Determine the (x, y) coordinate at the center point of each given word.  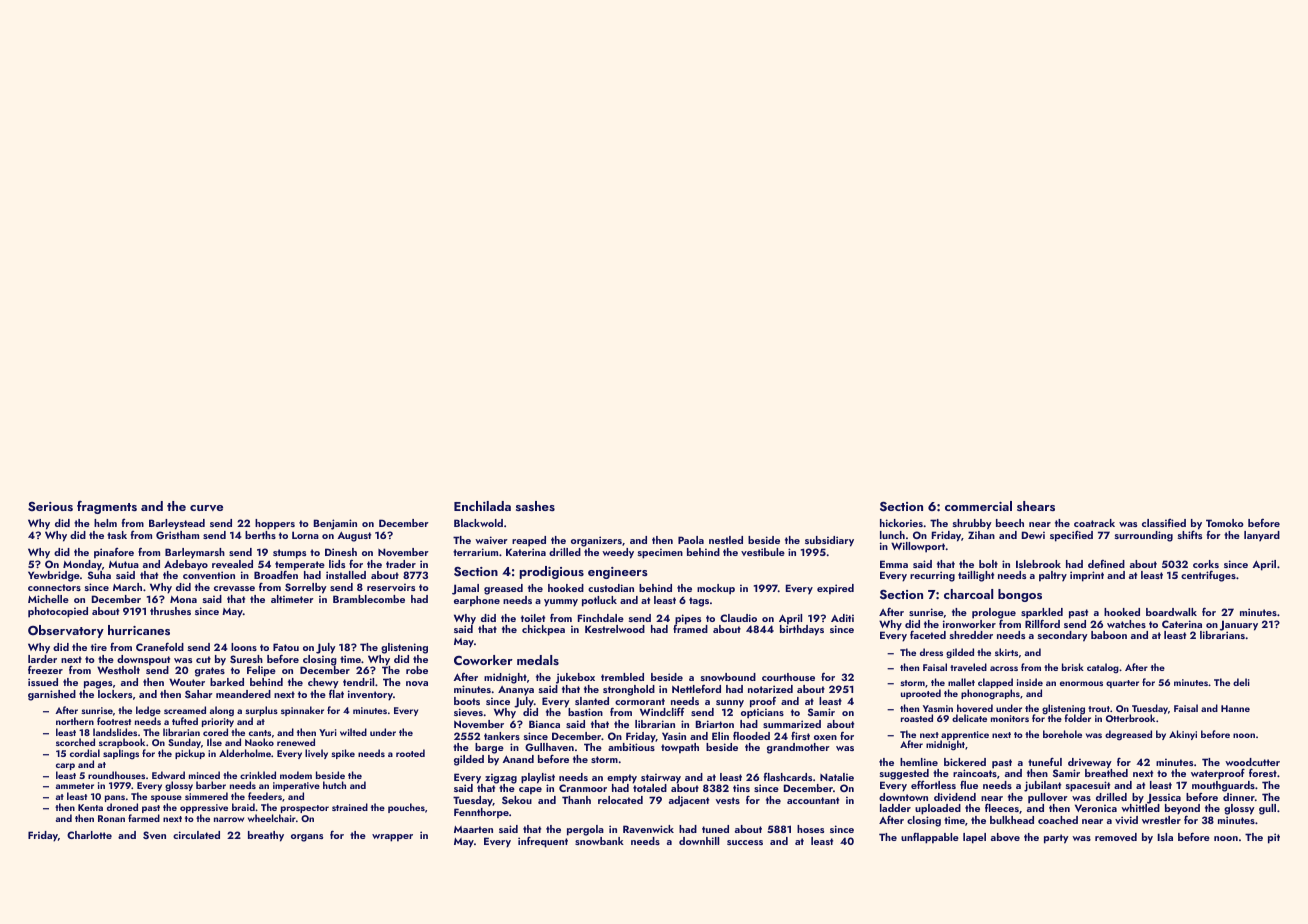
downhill (699, 841)
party (1056, 839)
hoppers (275, 524)
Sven (154, 835)
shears (1036, 506)
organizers (596, 541)
